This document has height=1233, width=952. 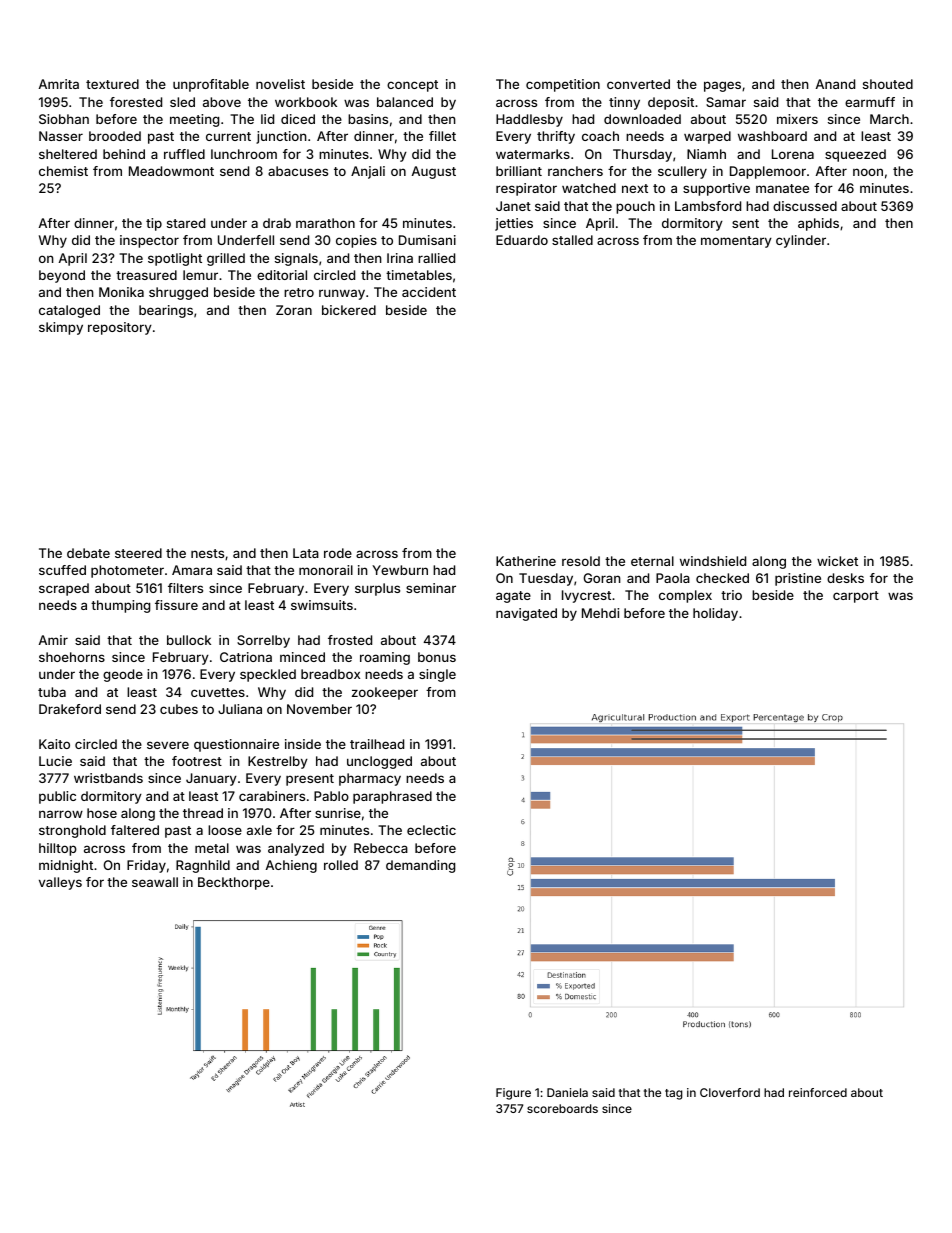 I want to click on unprofitable, so click(x=211, y=85).
